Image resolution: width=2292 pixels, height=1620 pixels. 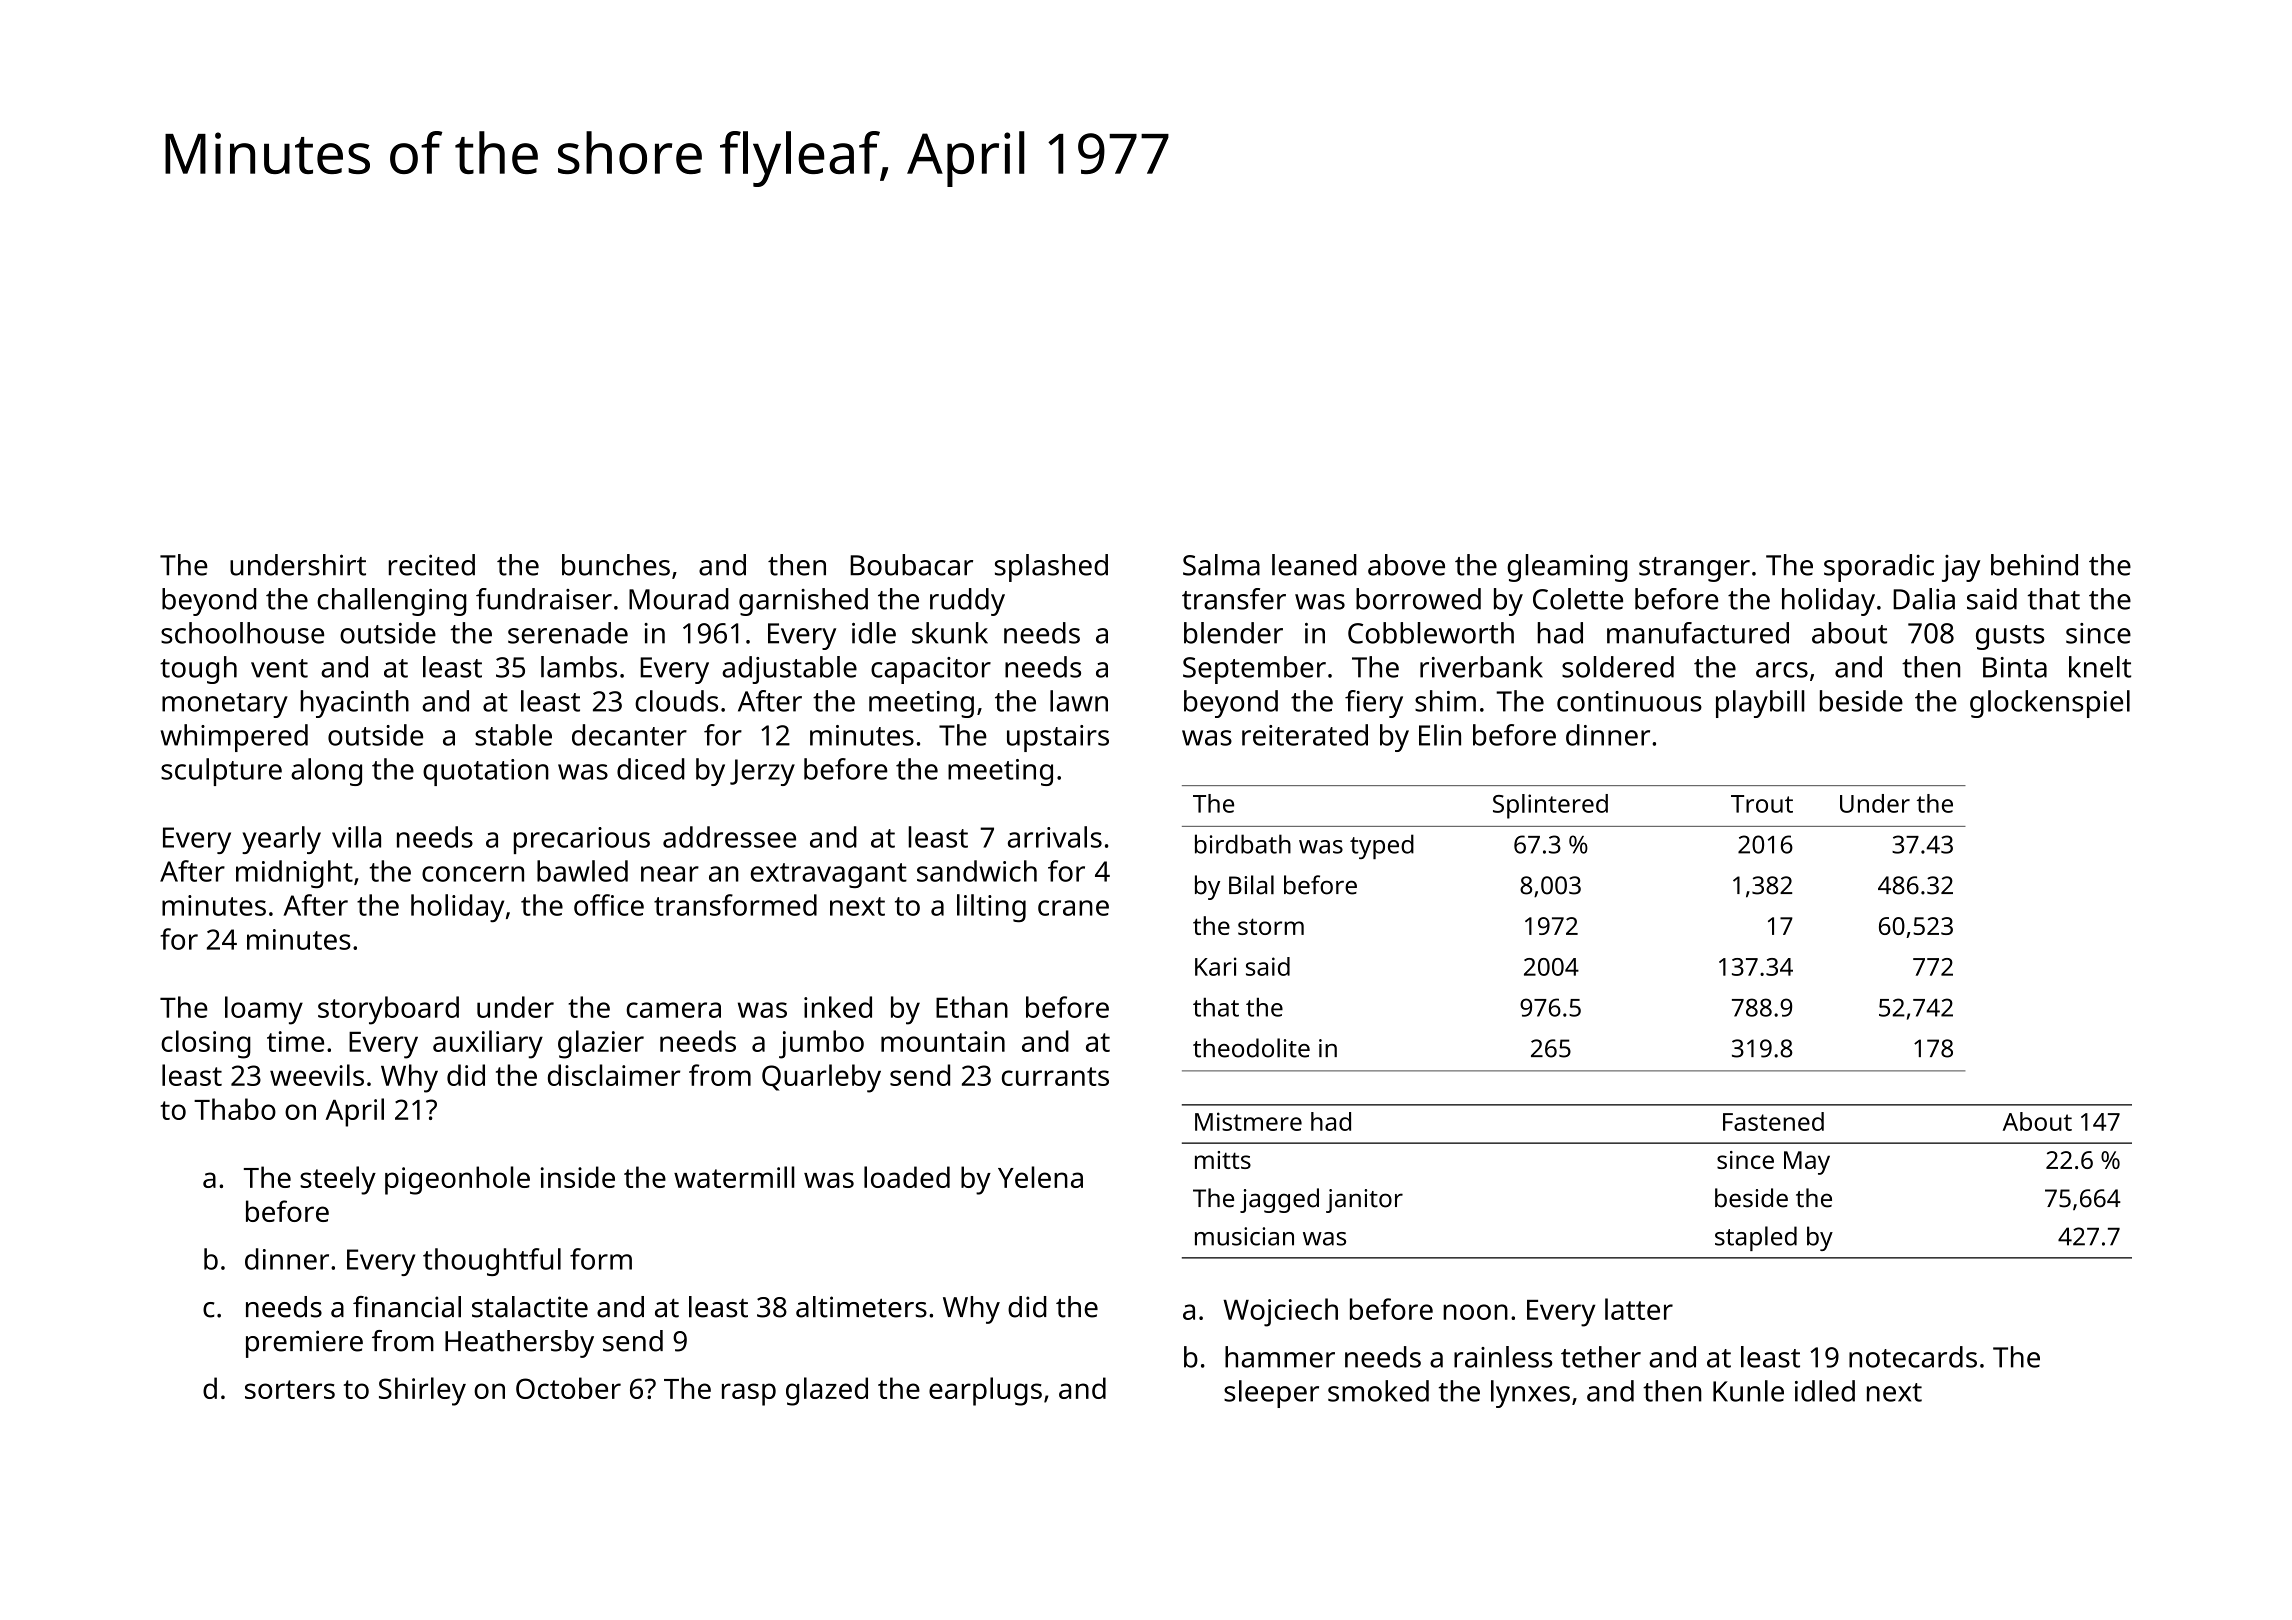 What do you see at coordinates (1271, 926) in the screenshot?
I see `storm` at bounding box center [1271, 926].
